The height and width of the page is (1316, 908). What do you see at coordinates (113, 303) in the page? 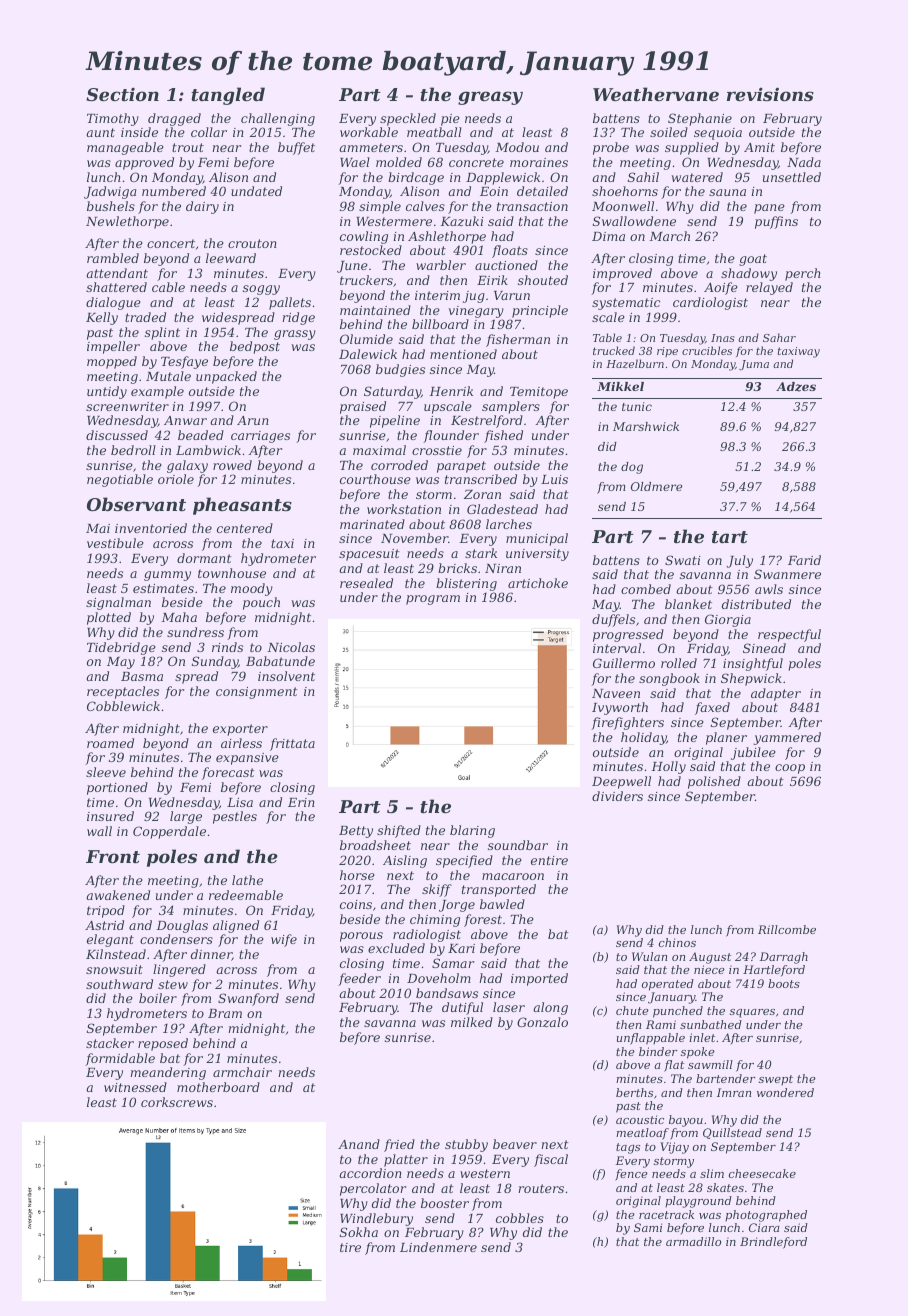
I see `dialogue` at bounding box center [113, 303].
